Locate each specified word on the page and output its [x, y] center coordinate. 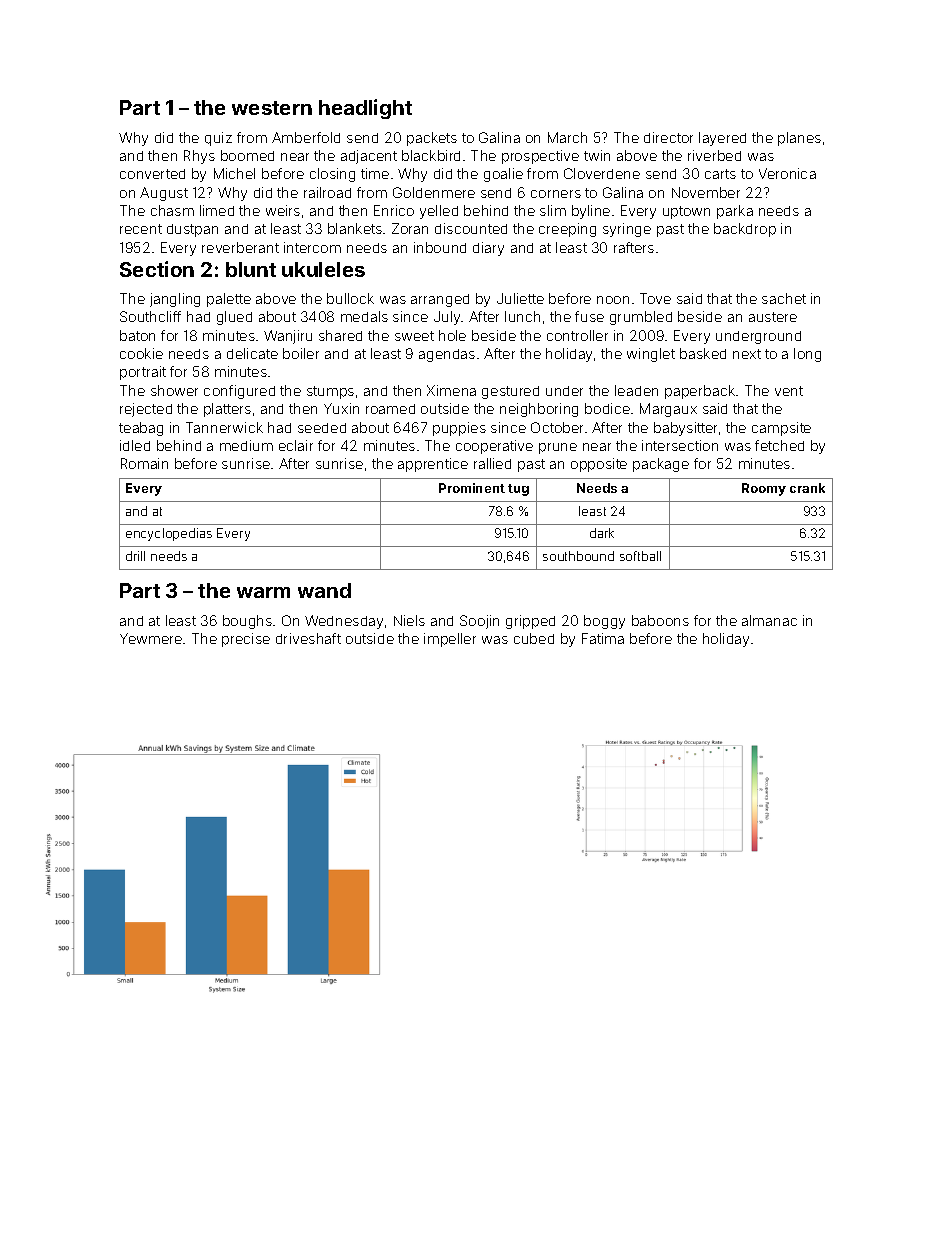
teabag [141, 429]
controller [577, 335]
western [272, 108]
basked [703, 353]
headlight [365, 109]
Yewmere [151, 638]
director [668, 137]
